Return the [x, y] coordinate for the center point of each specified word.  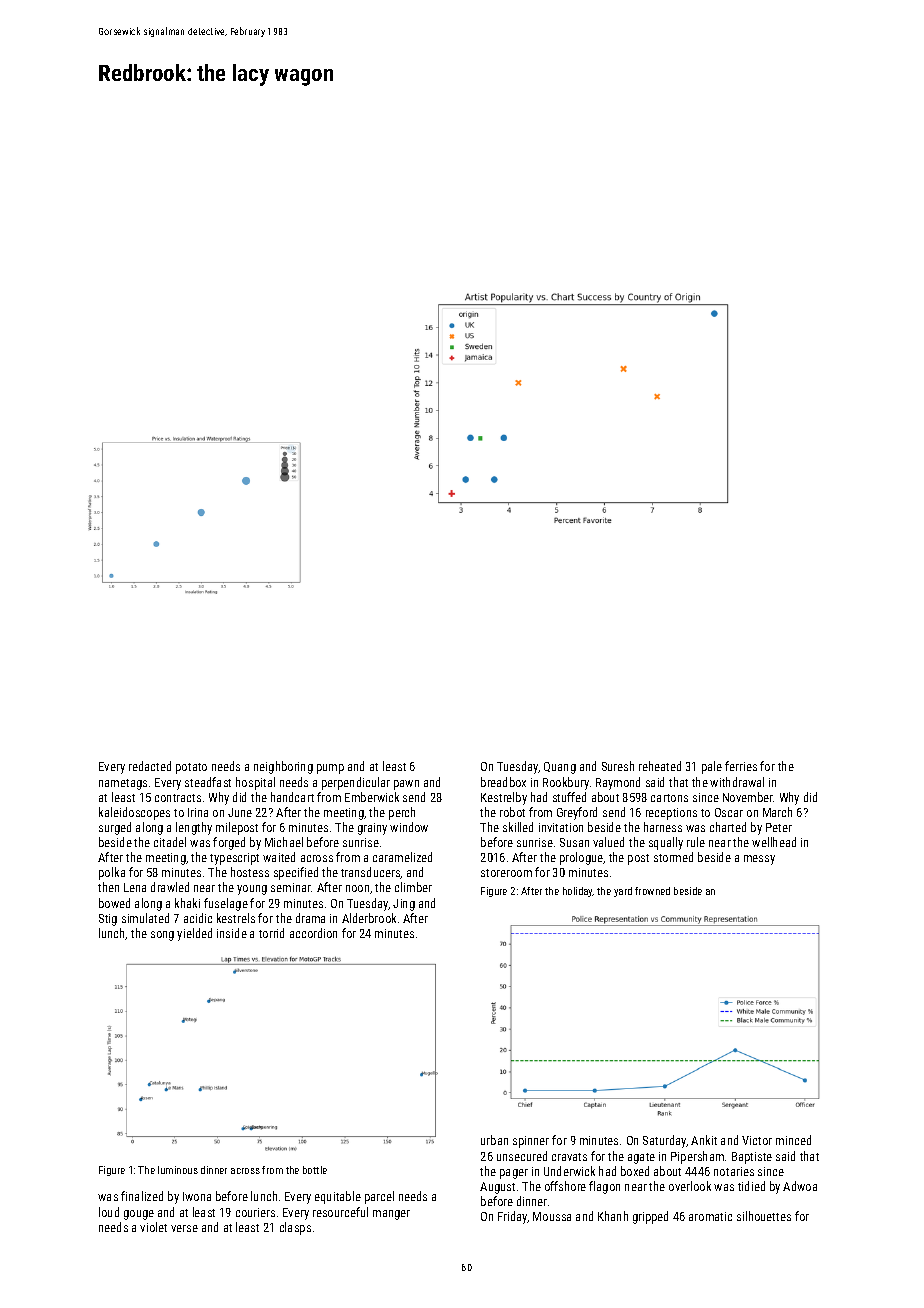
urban [494, 1140]
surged [115, 828]
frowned [652, 891]
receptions [671, 814]
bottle [315, 1170]
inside [232, 933]
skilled [518, 827]
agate [641, 1158]
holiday [578, 892]
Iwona [197, 1196]
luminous [178, 1170]
